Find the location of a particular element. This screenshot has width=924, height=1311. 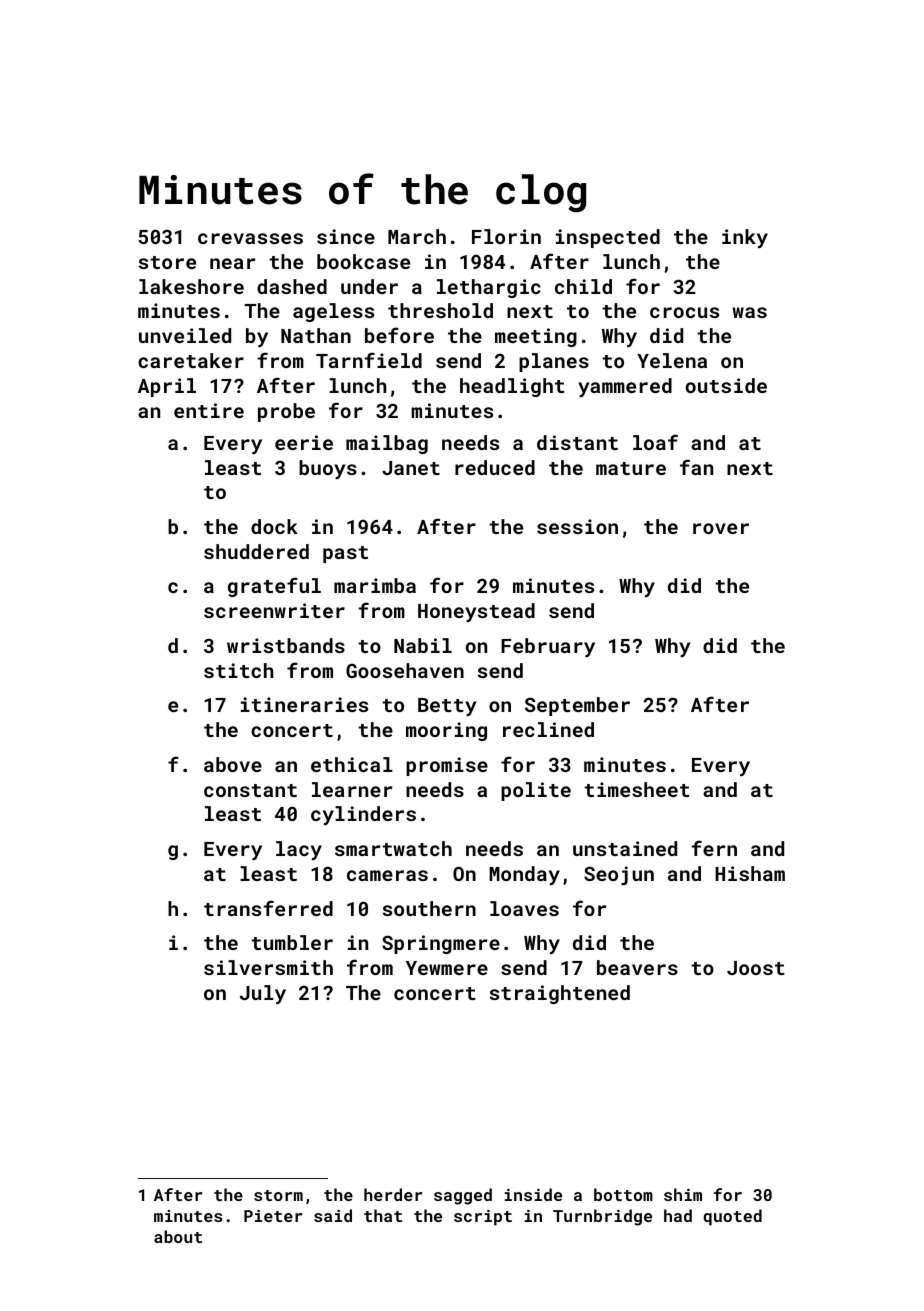

Florin is located at coordinates (506, 236).
